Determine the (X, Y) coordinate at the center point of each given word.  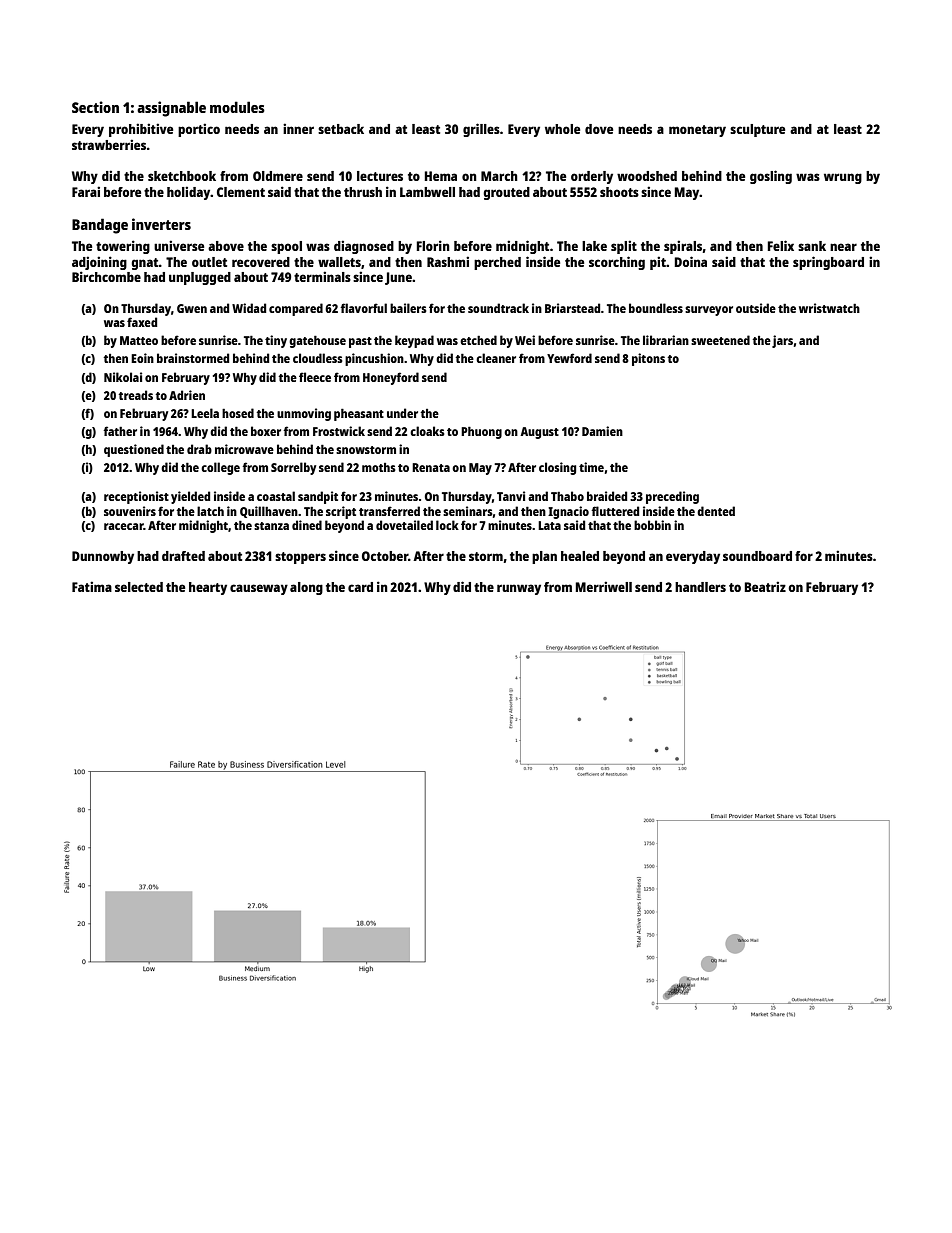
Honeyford (391, 378)
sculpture (757, 130)
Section (95, 107)
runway (519, 589)
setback (341, 129)
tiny (276, 341)
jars (782, 341)
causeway (259, 589)
